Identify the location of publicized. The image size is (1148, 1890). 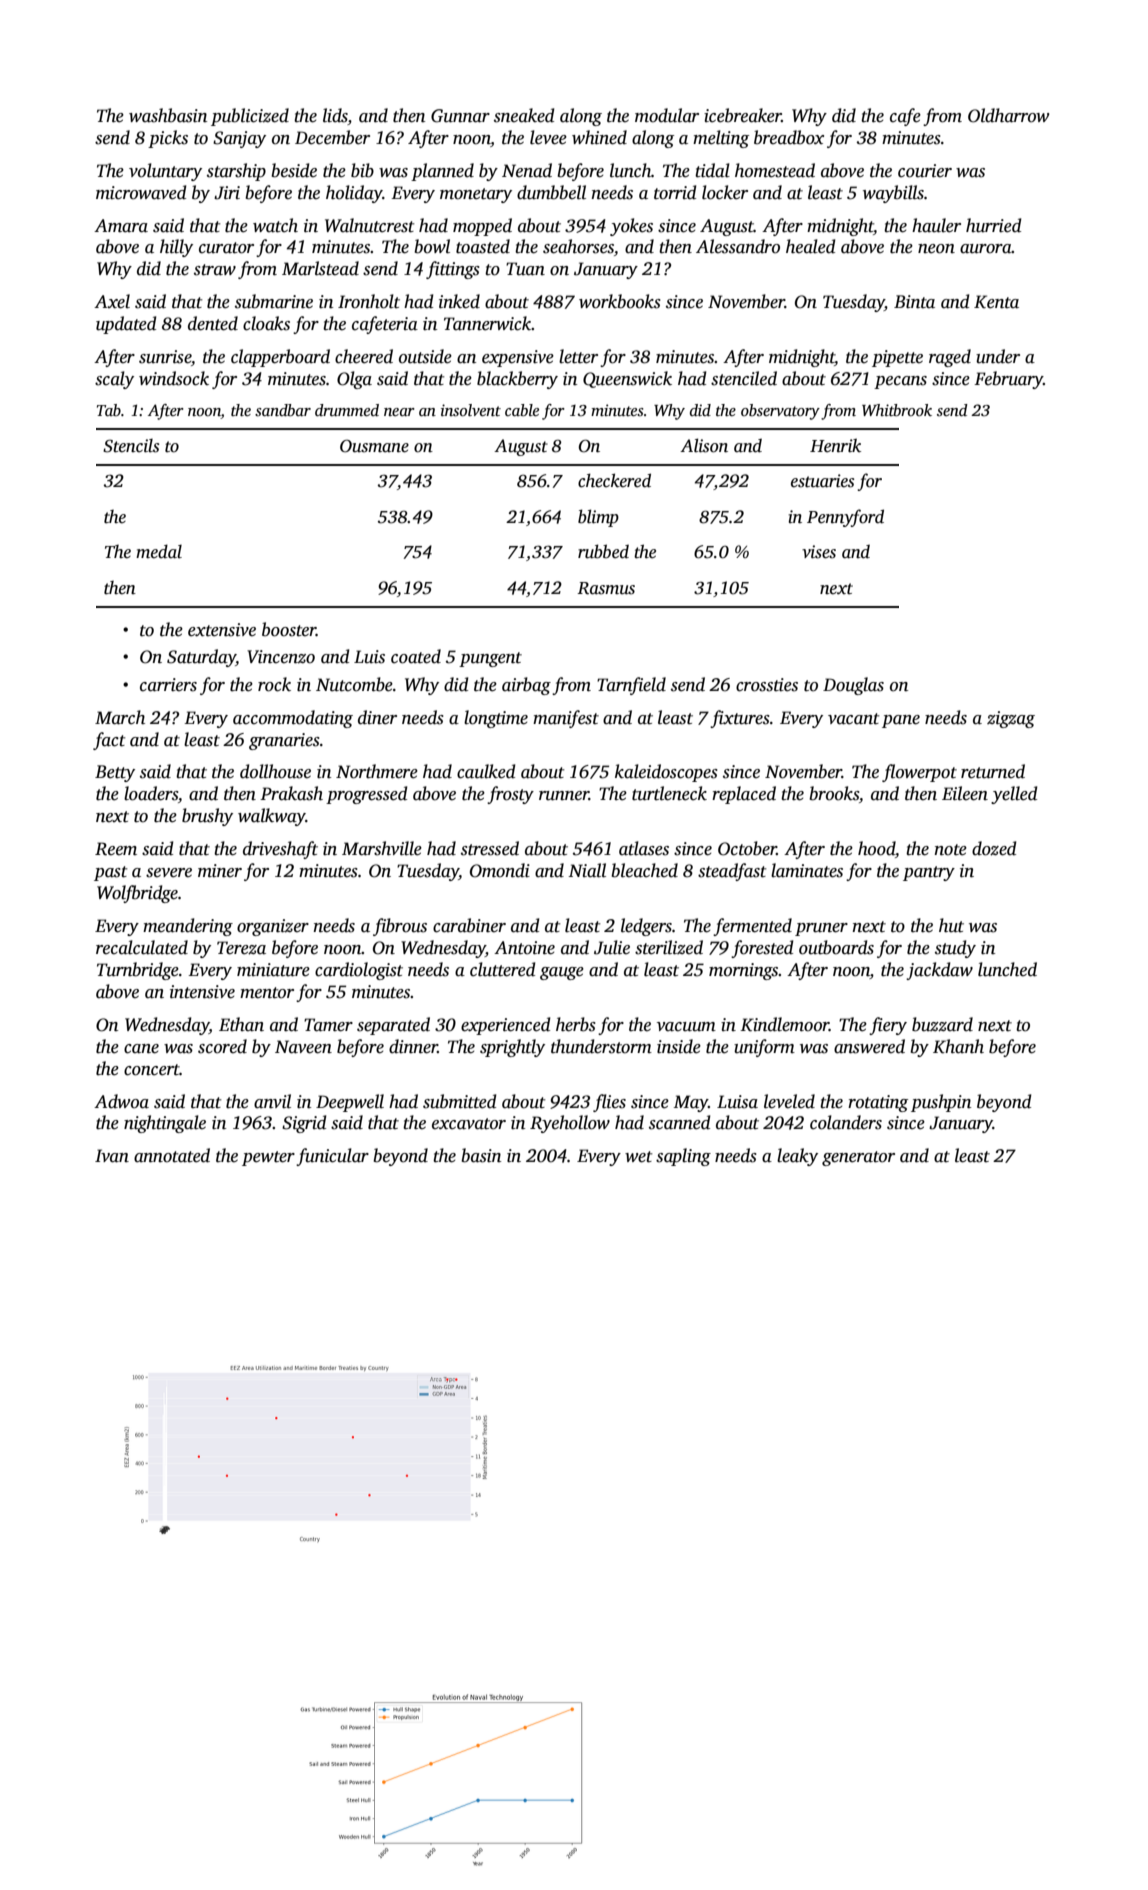
(250, 117).
